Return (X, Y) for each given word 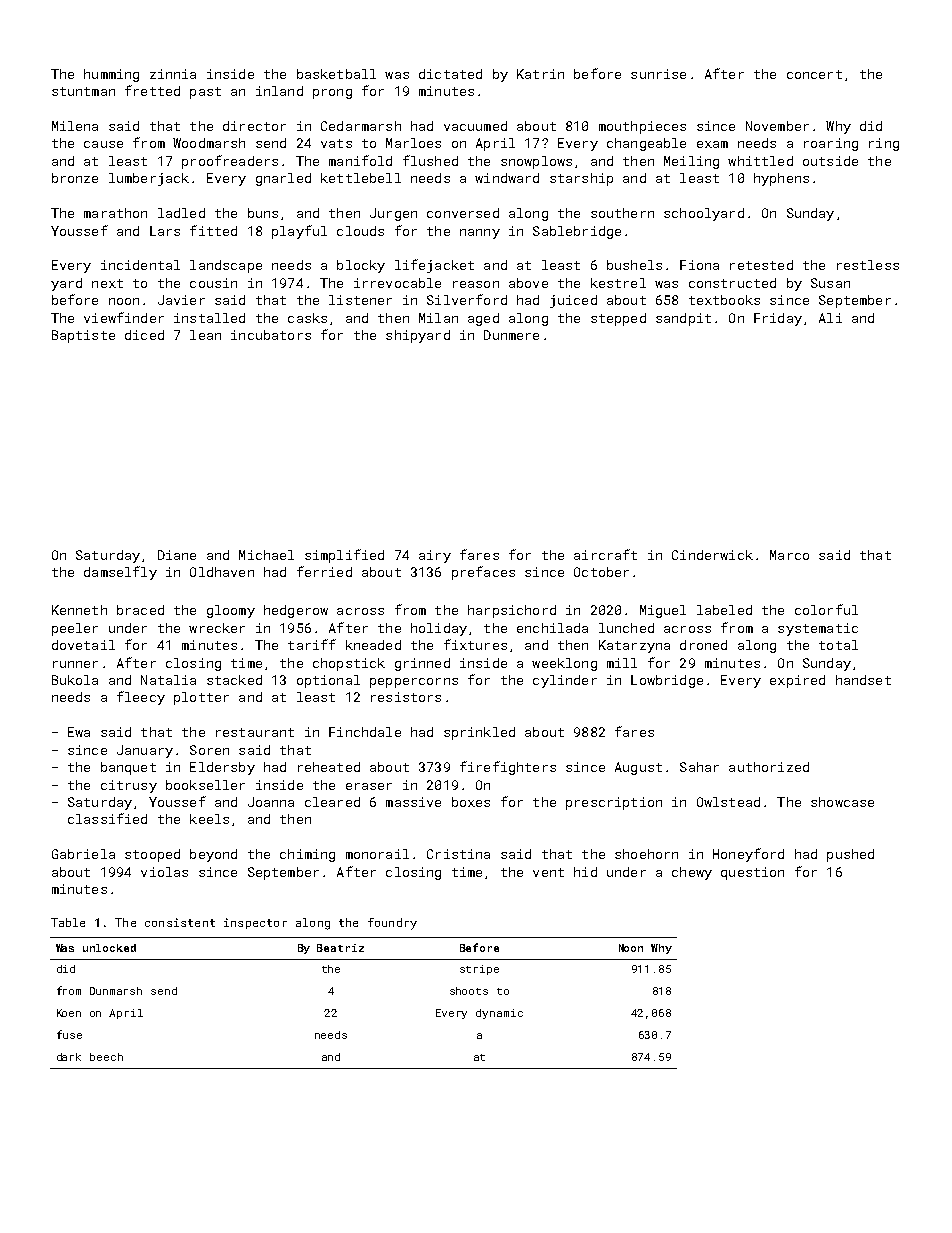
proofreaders (230, 162)
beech (106, 1057)
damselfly (120, 573)
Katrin (540, 74)
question (752, 873)
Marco (789, 555)
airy (435, 556)
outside (830, 161)
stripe (479, 970)
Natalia (168, 680)
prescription (614, 803)
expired (797, 681)
